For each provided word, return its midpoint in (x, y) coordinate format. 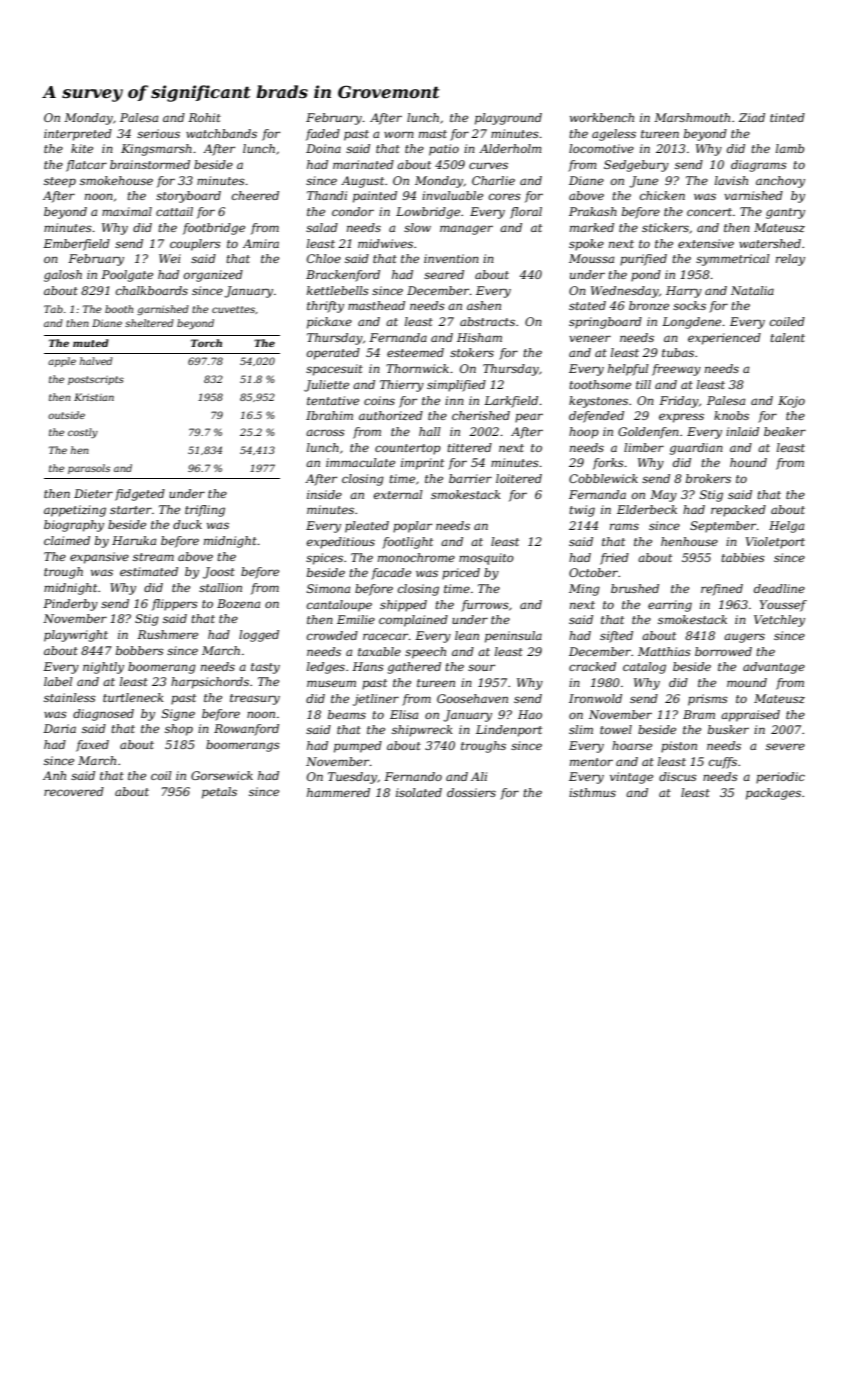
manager (466, 230)
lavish (731, 180)
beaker (785, 431)
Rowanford (246, 730)
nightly (103, 668)
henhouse (689, 541)
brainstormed (150, 164)
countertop (408, 449)
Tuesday (352, 778)
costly (83, 433)
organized (213, 276)
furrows (485, 606)
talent (787, 337)
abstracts (487, 321)
